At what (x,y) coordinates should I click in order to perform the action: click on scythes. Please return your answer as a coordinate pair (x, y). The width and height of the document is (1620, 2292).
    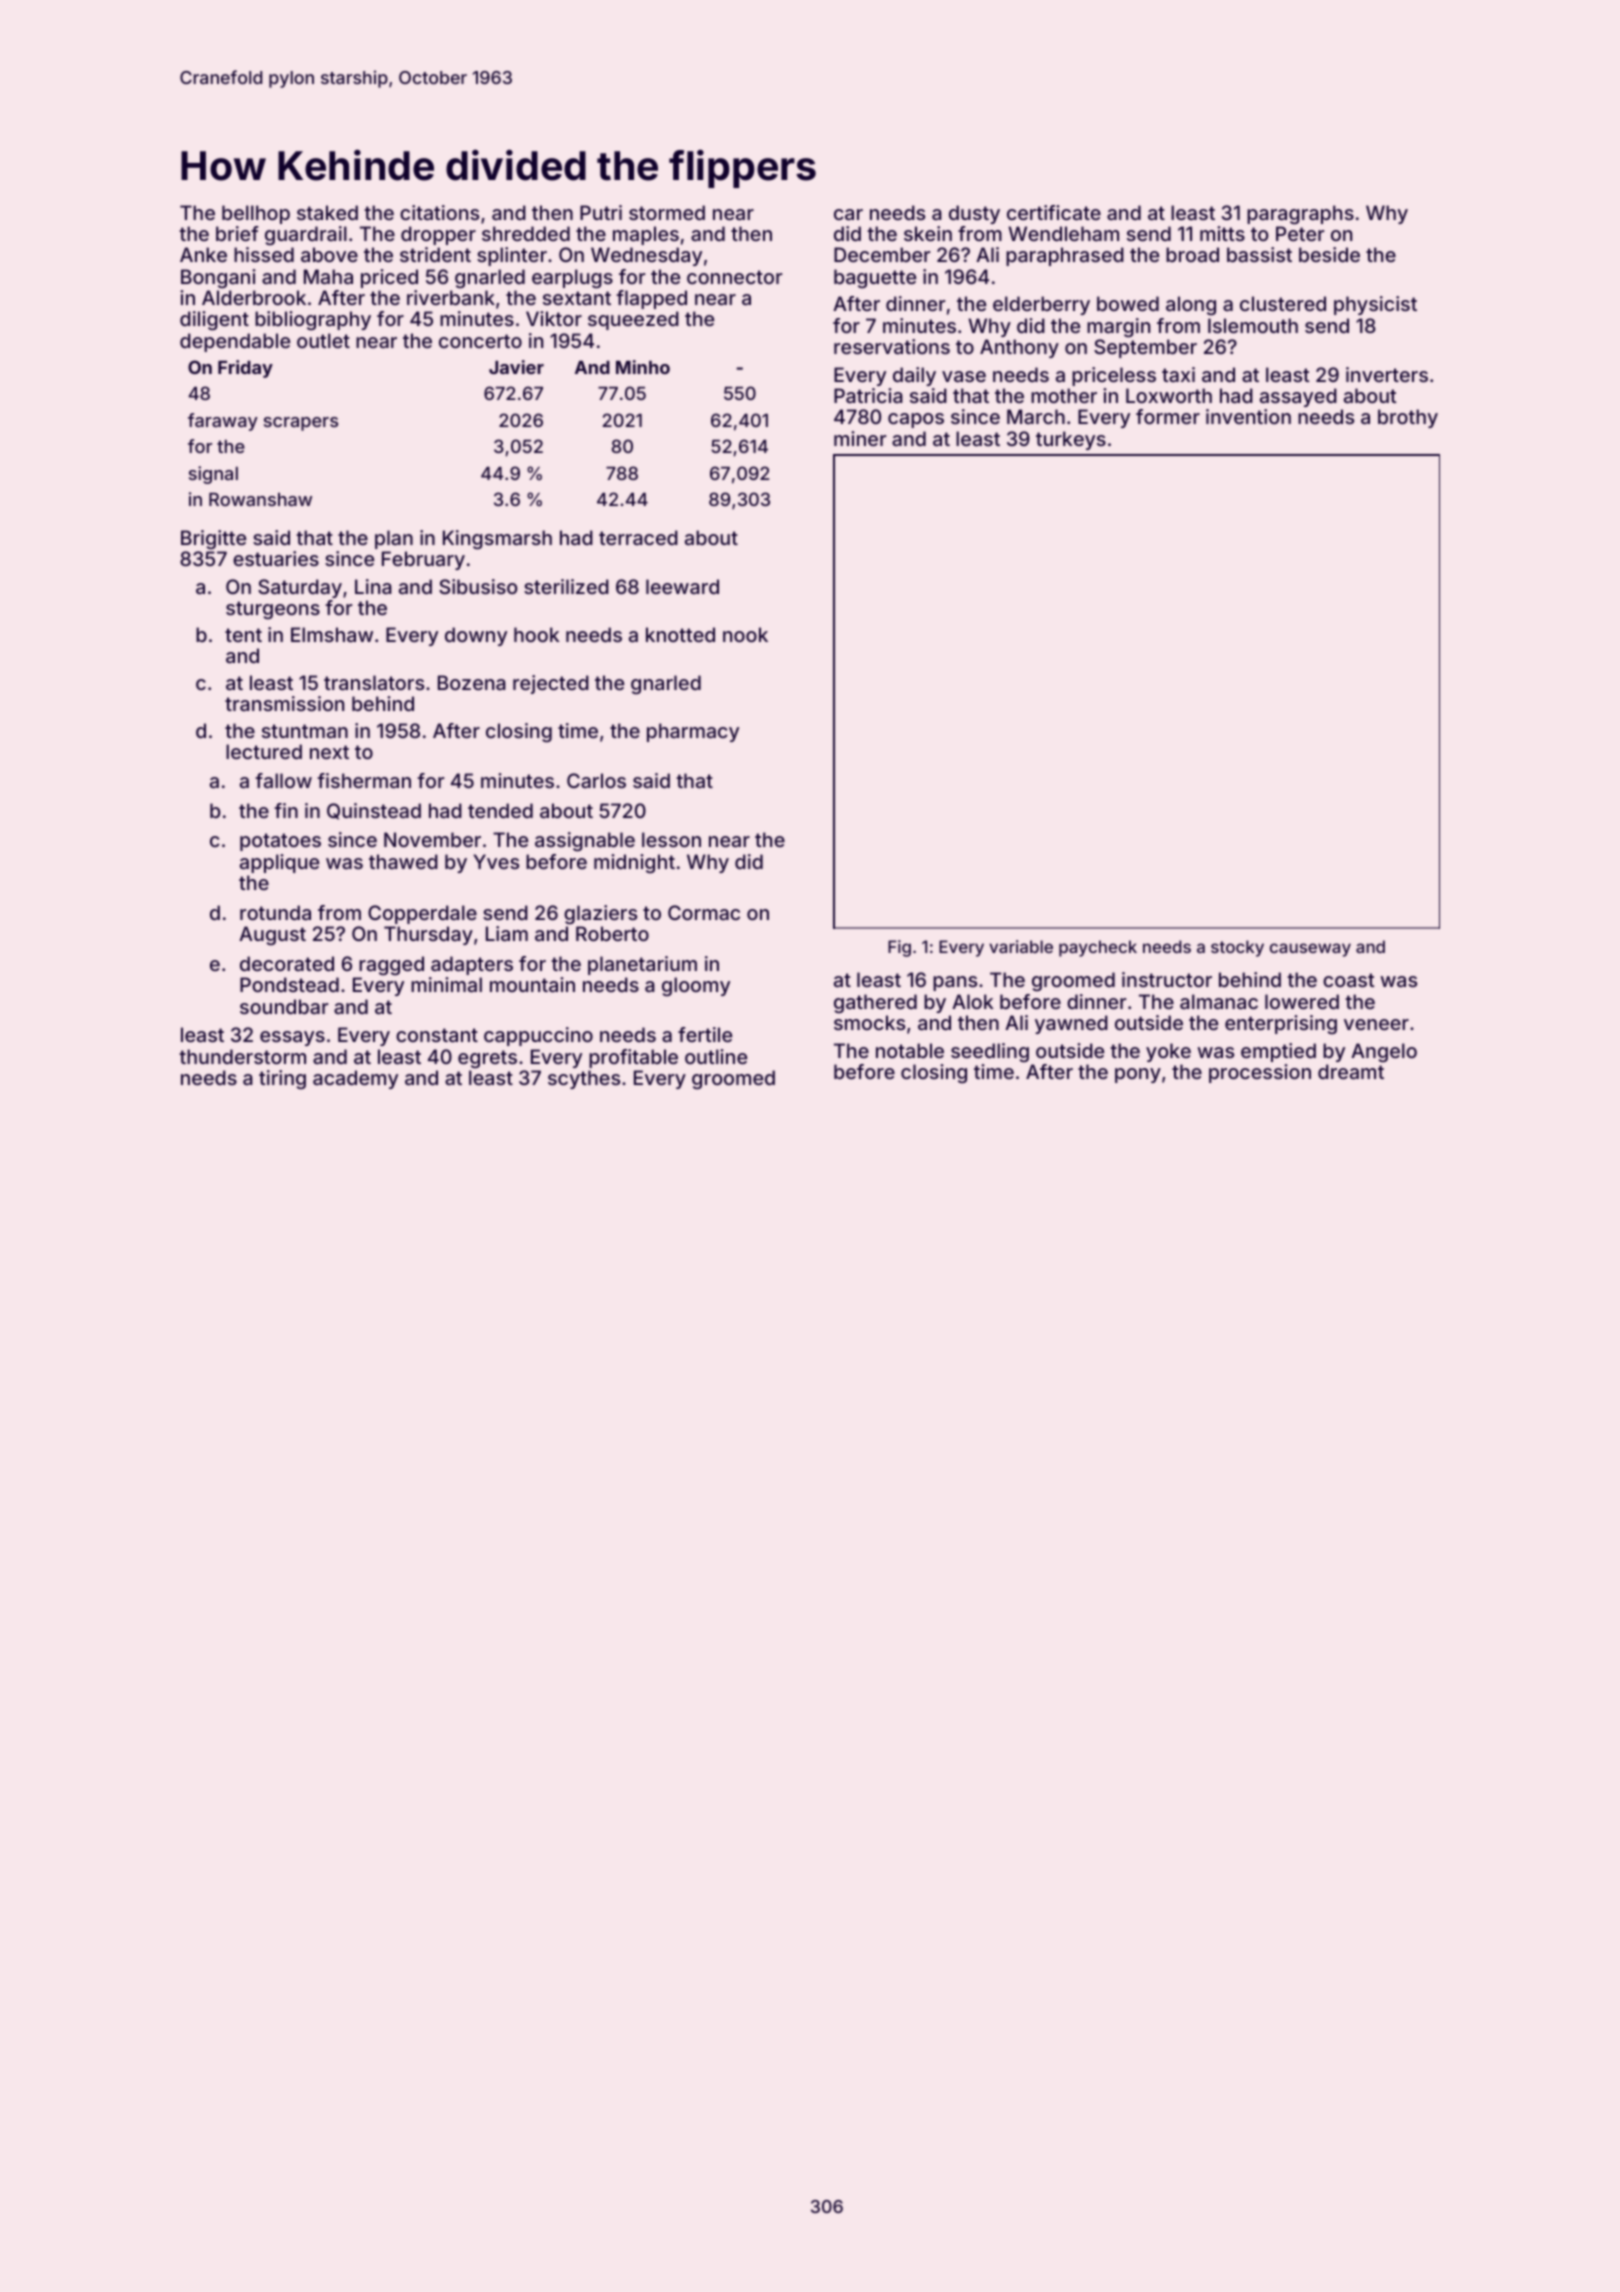
    Looking at the image, I should click on (584, 1079).
